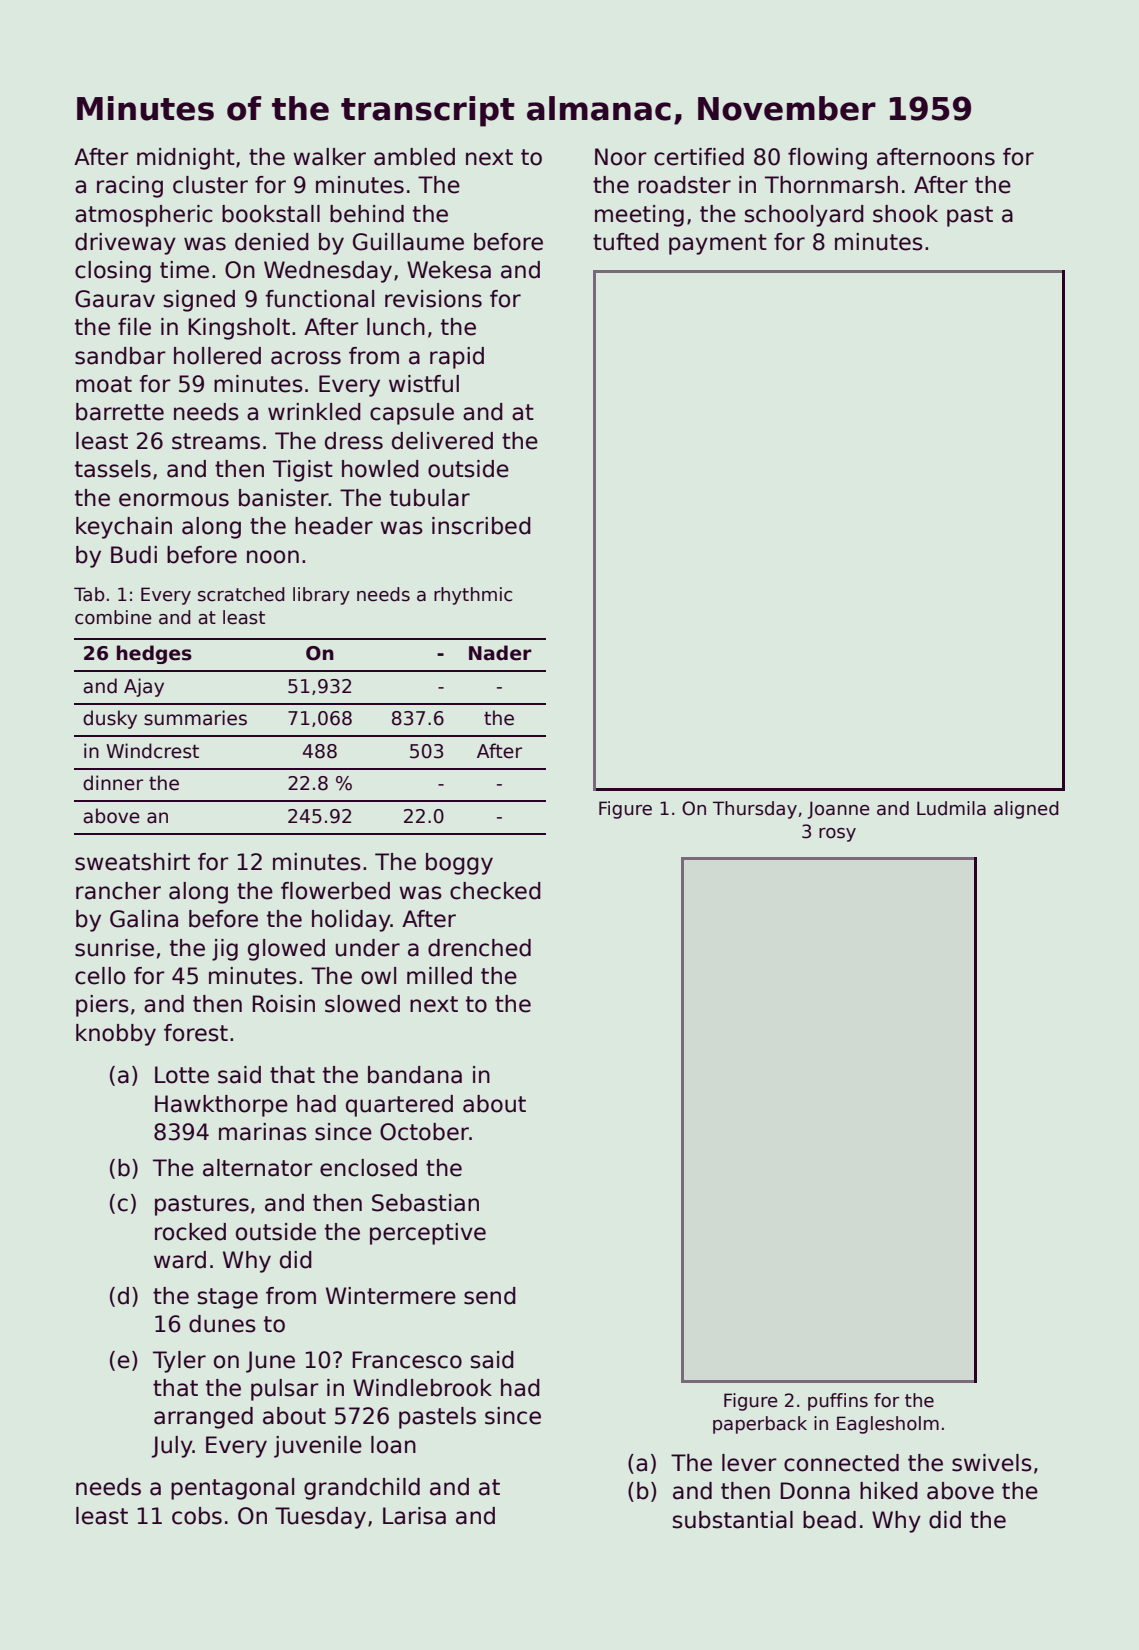  Describe the element at coordinates (733, 1520) in the document. I see `substantial` at that location.
